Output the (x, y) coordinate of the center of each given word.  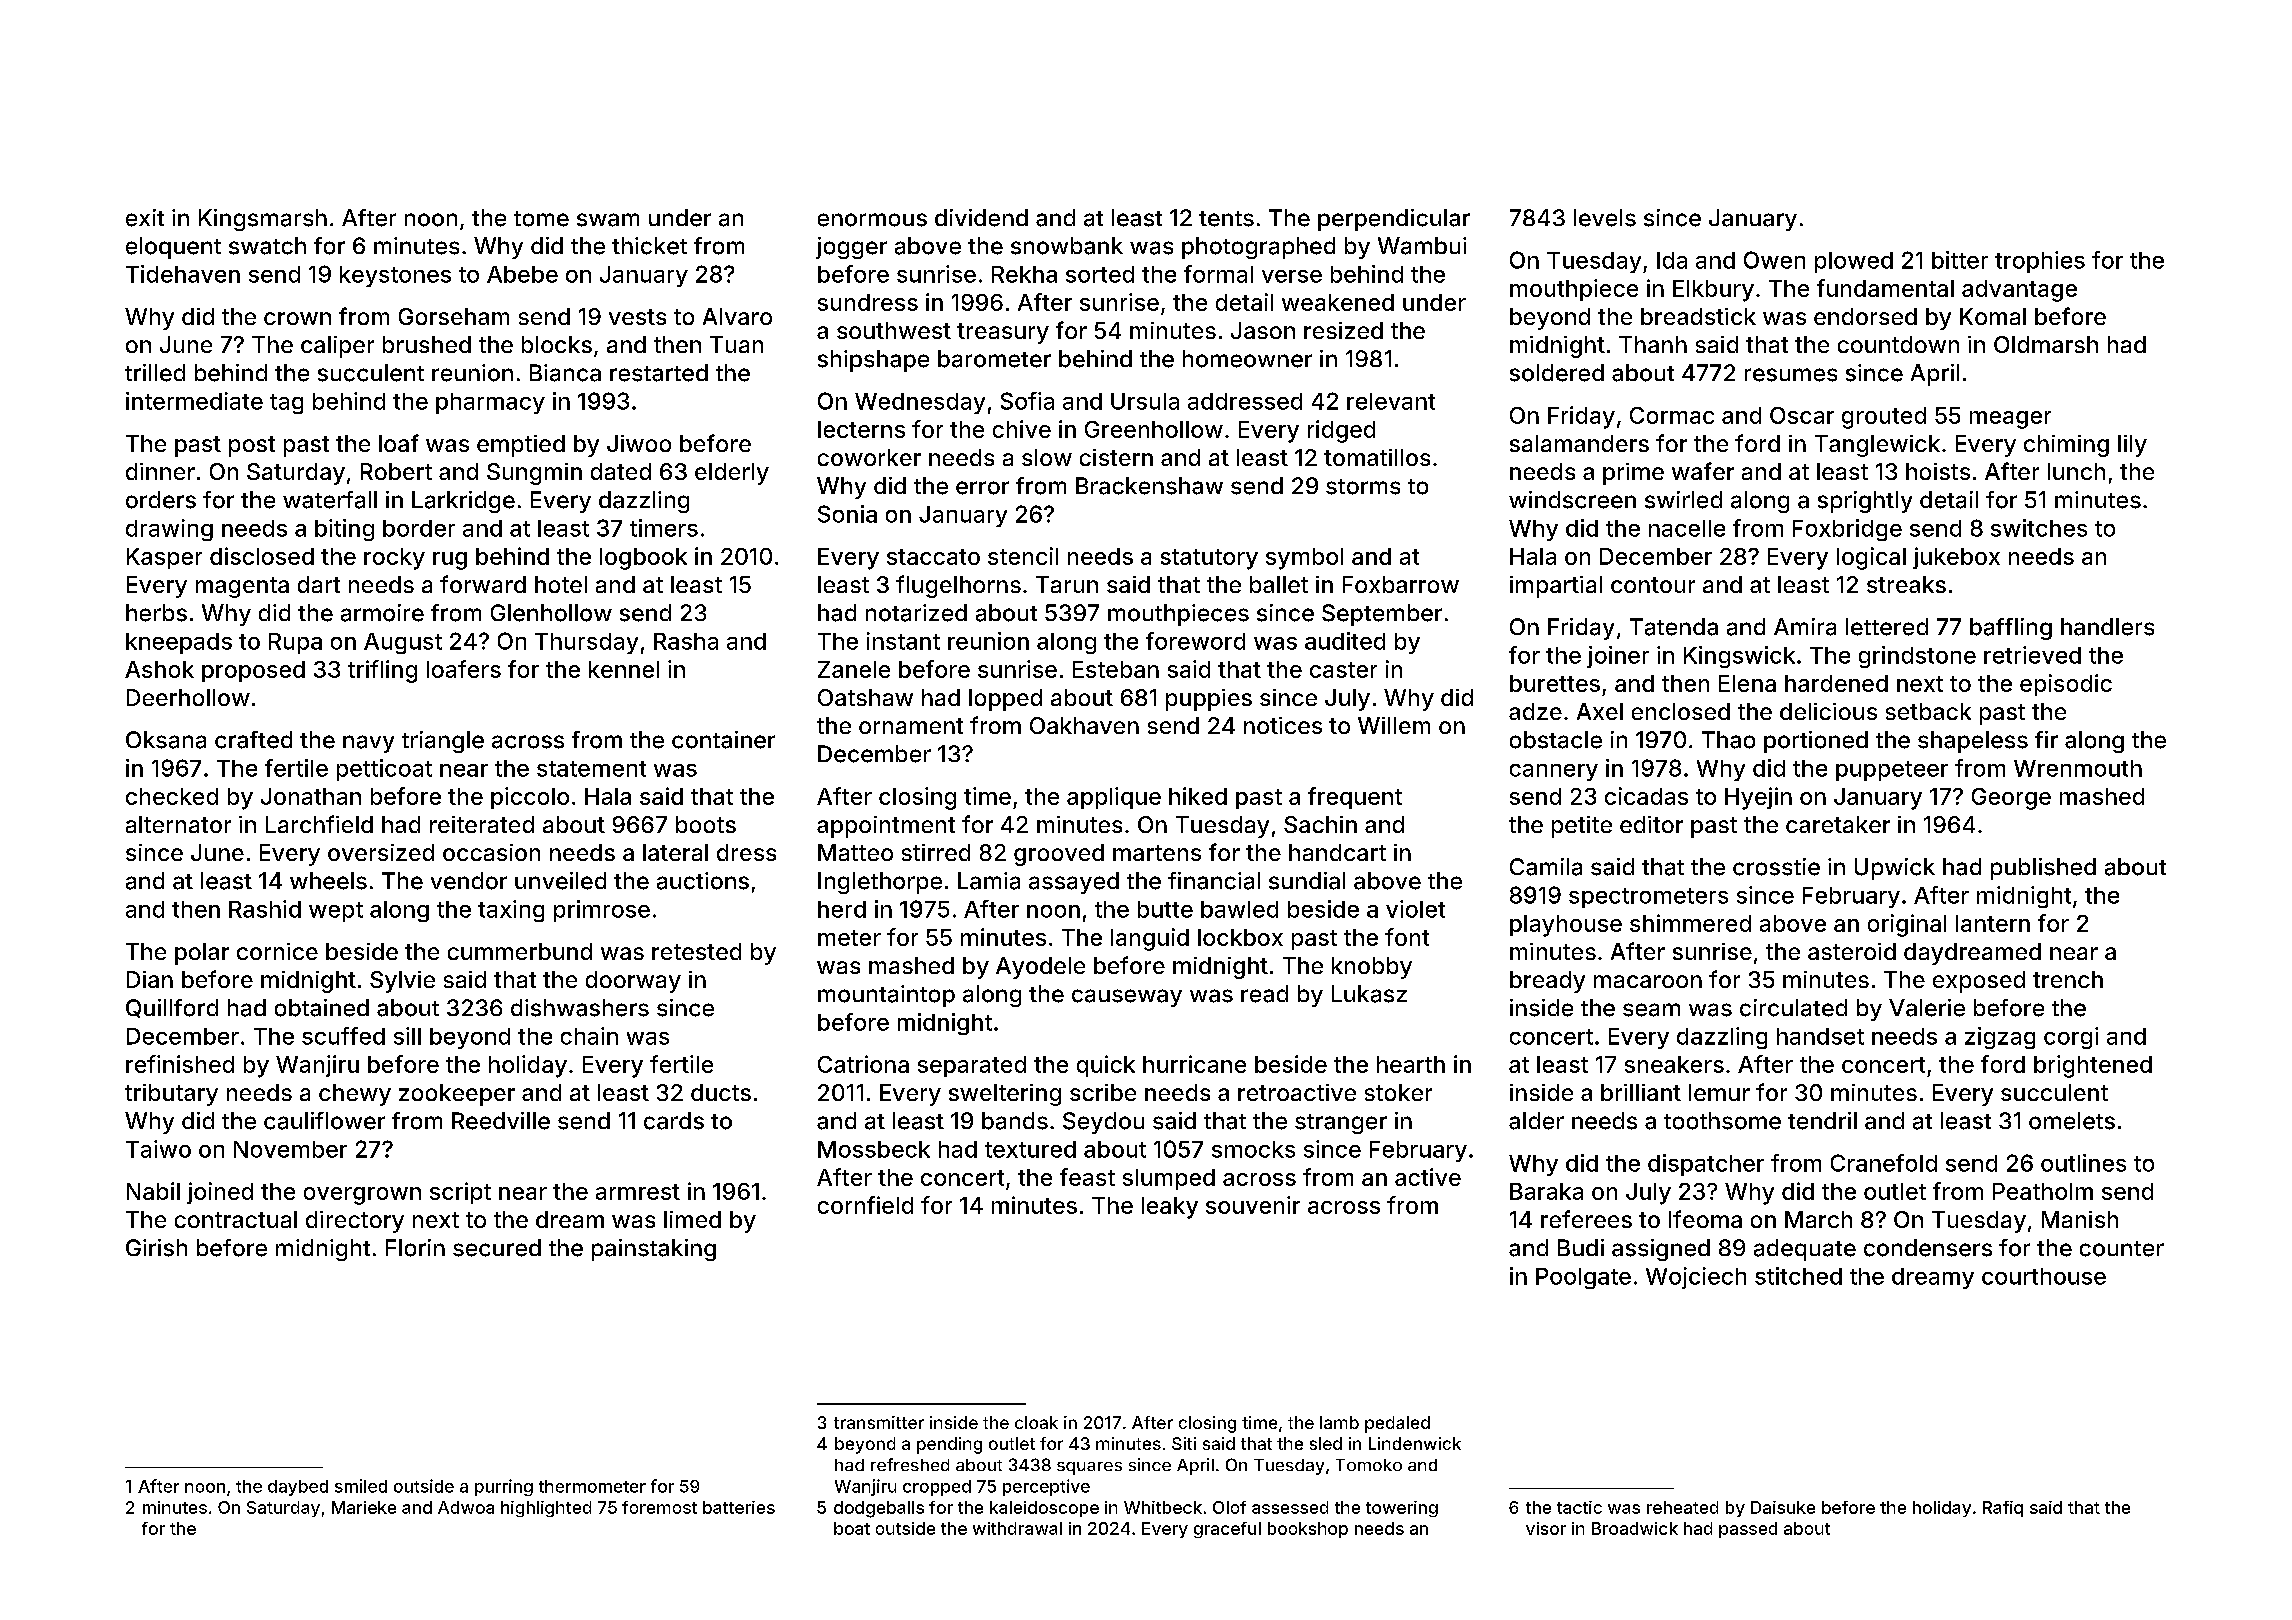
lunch (2076, 471)
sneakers (1674, 1064)
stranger (1341, 1124)
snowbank (1067, 246)
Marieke (364, 1507)
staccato (933, 557)
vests (637, 317)
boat (852, 1528)
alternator (178, 824)
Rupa (295, 643)
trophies (2040, 262)
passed (1748, 1530)
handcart (1337, 852)
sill (407, 1036)
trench (2068, 979)
